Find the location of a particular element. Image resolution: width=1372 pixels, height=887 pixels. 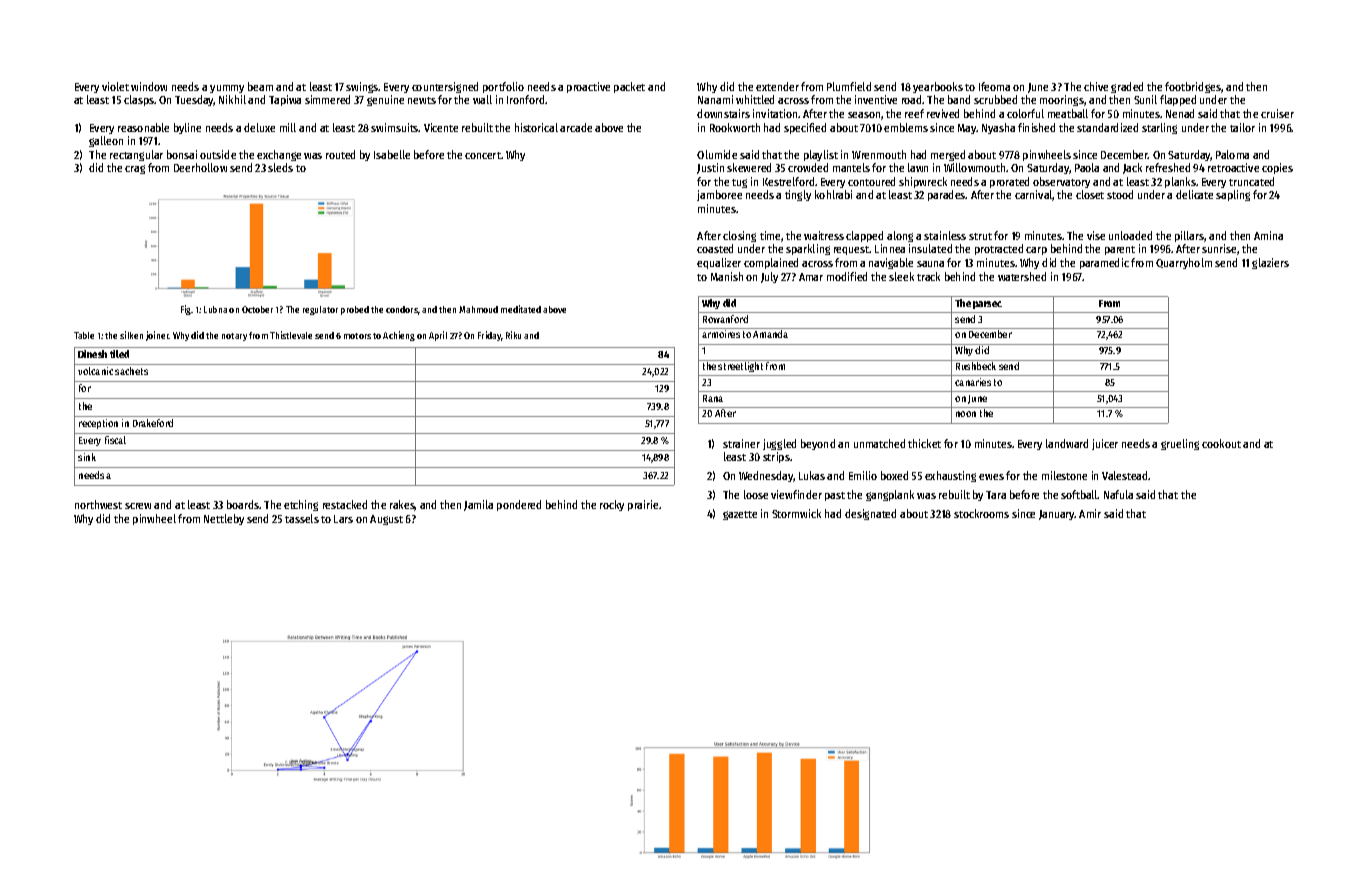

northwest is located at coordinates (98, 504).
